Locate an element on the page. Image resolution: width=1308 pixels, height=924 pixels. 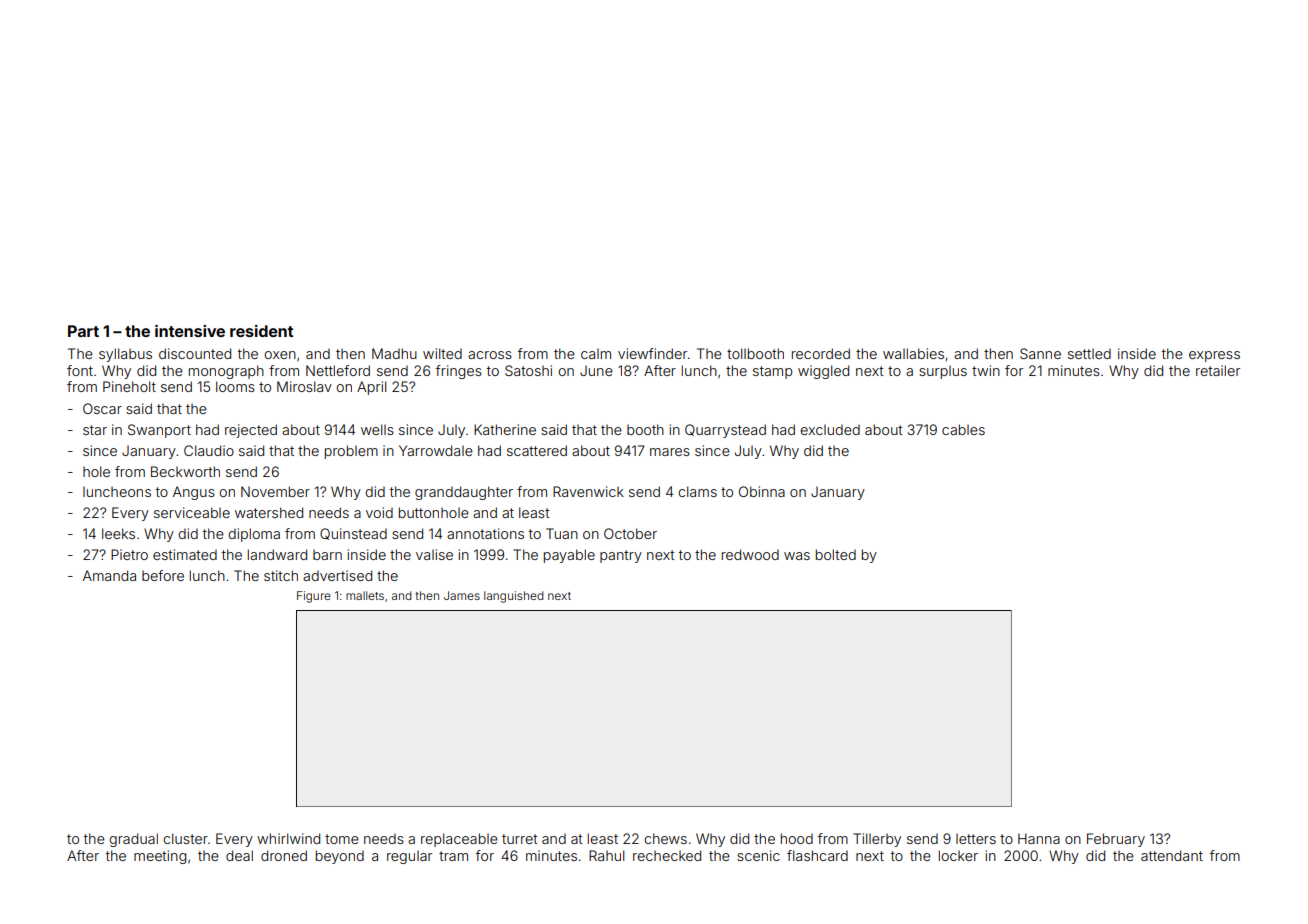
scenic is located at coordinates (758, 855).
